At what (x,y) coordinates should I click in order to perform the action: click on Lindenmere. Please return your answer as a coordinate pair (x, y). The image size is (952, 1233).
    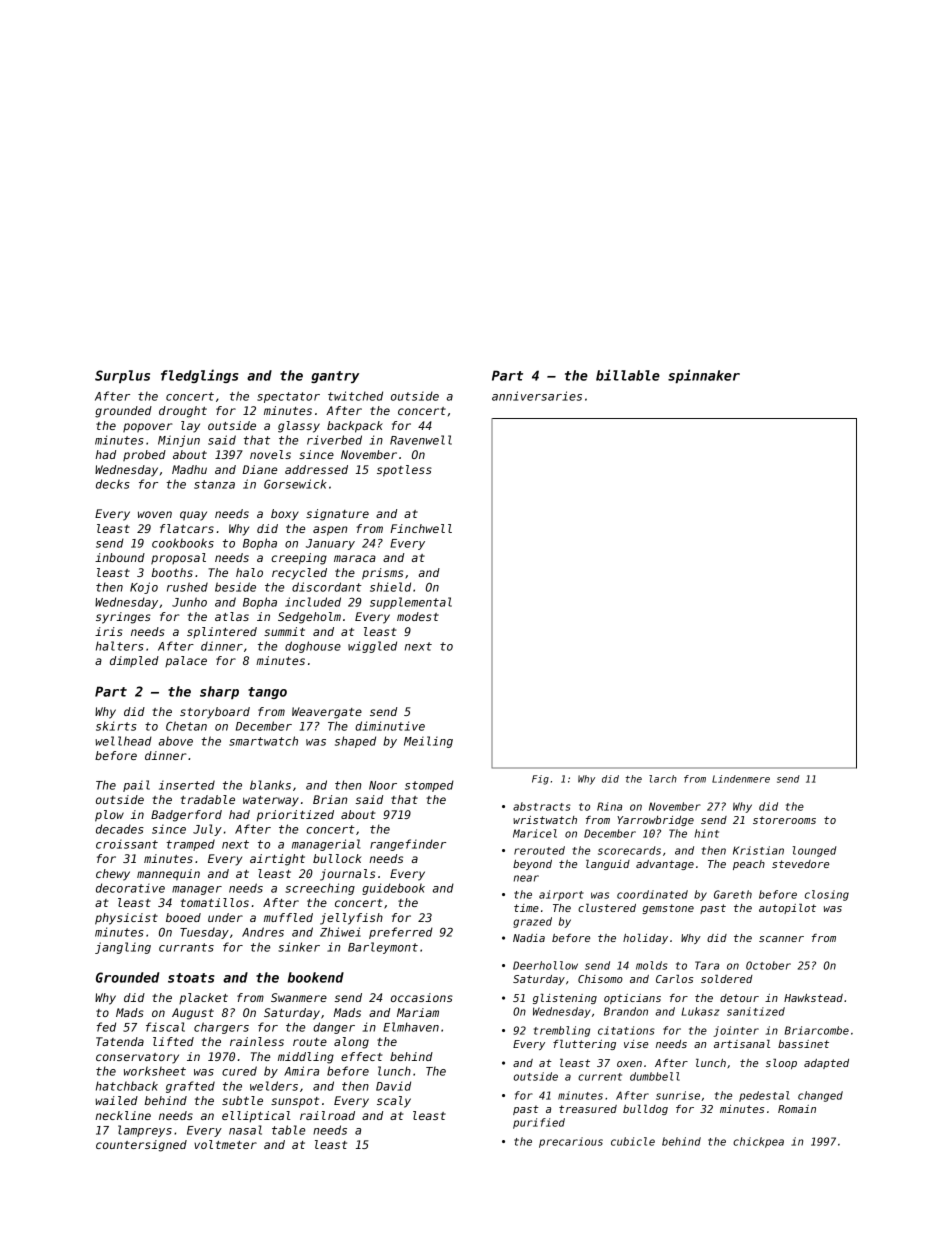
    Looking at the image, I should click on (741, 779).
